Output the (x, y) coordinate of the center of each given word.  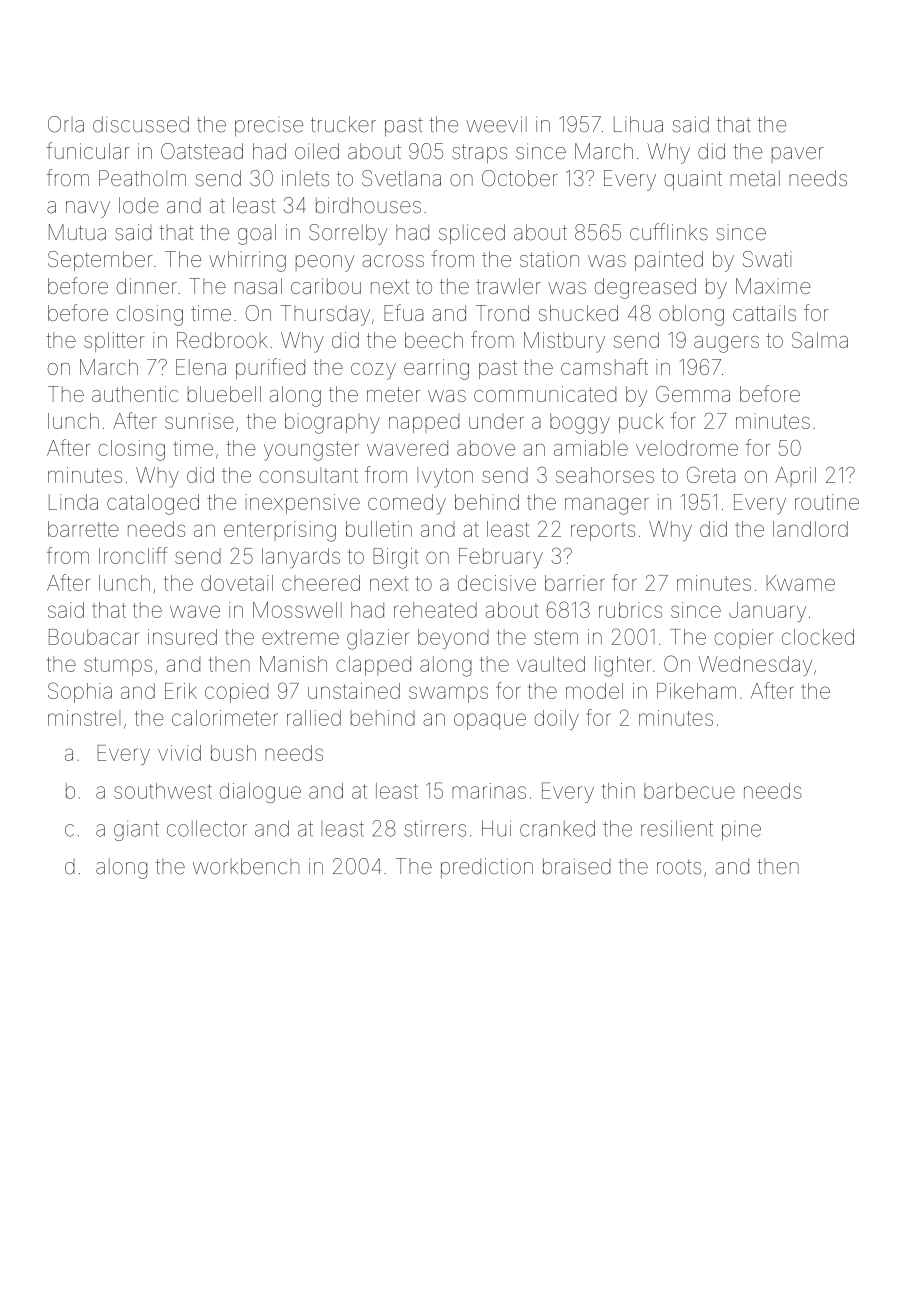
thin (618, 791)
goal (257, 234)
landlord (810, 529)
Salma (820, 340)
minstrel (84, 718)
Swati (767, 259)
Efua (404, 312)
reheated (435, 610)
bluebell (224, 394)
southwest (163, 791)
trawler (508, 286)
